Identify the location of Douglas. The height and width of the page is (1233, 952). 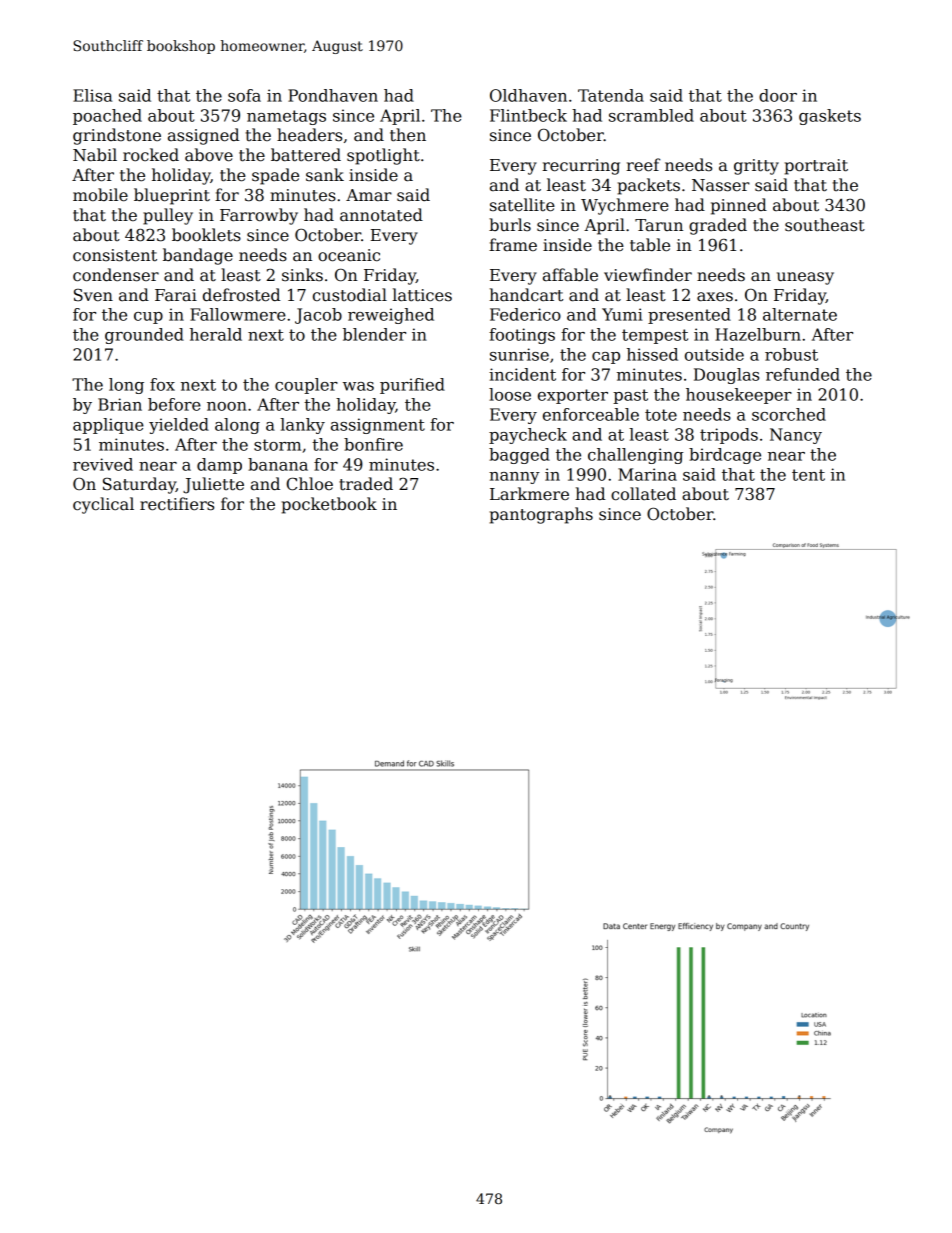
(726, 376).
